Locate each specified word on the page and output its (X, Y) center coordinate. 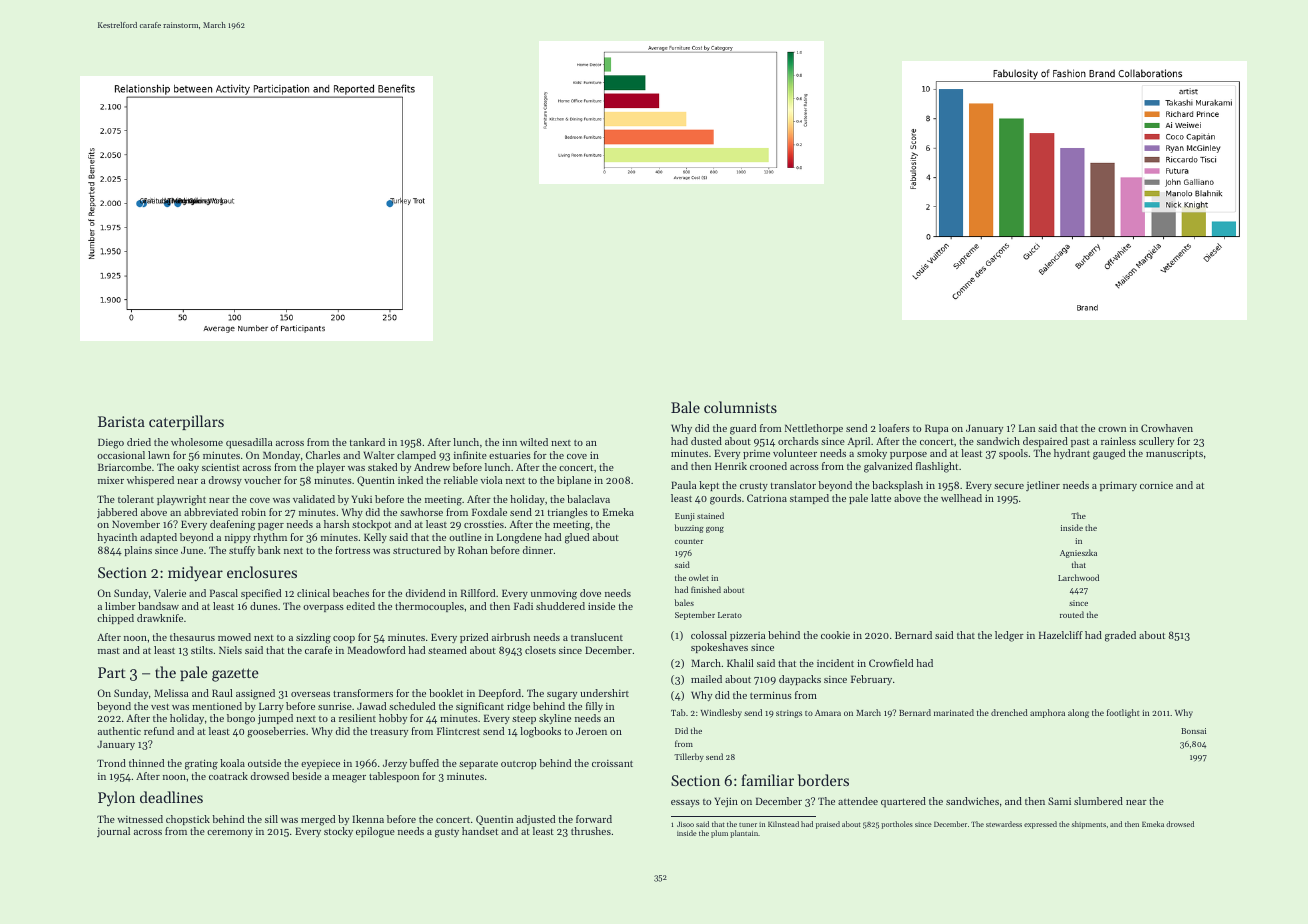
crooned (768, 466)
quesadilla (249, 443)
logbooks (540, 732)
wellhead (961, 498)
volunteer (795, 453)
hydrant (1072, 454)
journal (113, 832)
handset (480, 831)
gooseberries (276, 732)
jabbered (117, 513)
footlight (1123, 713)
